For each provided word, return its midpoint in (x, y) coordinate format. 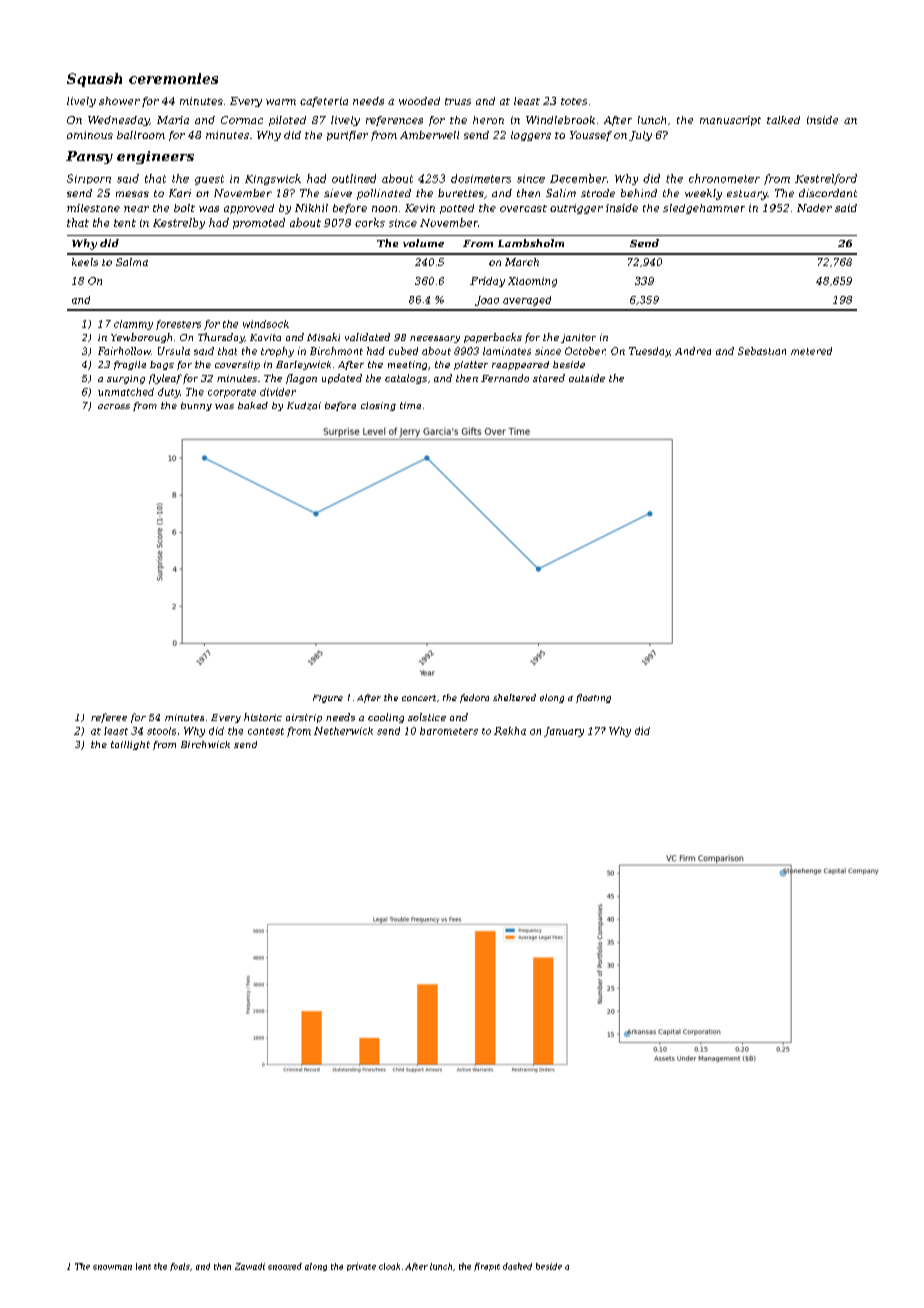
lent (143, 1266)
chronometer (724, 178)
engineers (155, 157)
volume (423, 243)
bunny (196, 406)
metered (811, 351)
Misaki (323, 337)
